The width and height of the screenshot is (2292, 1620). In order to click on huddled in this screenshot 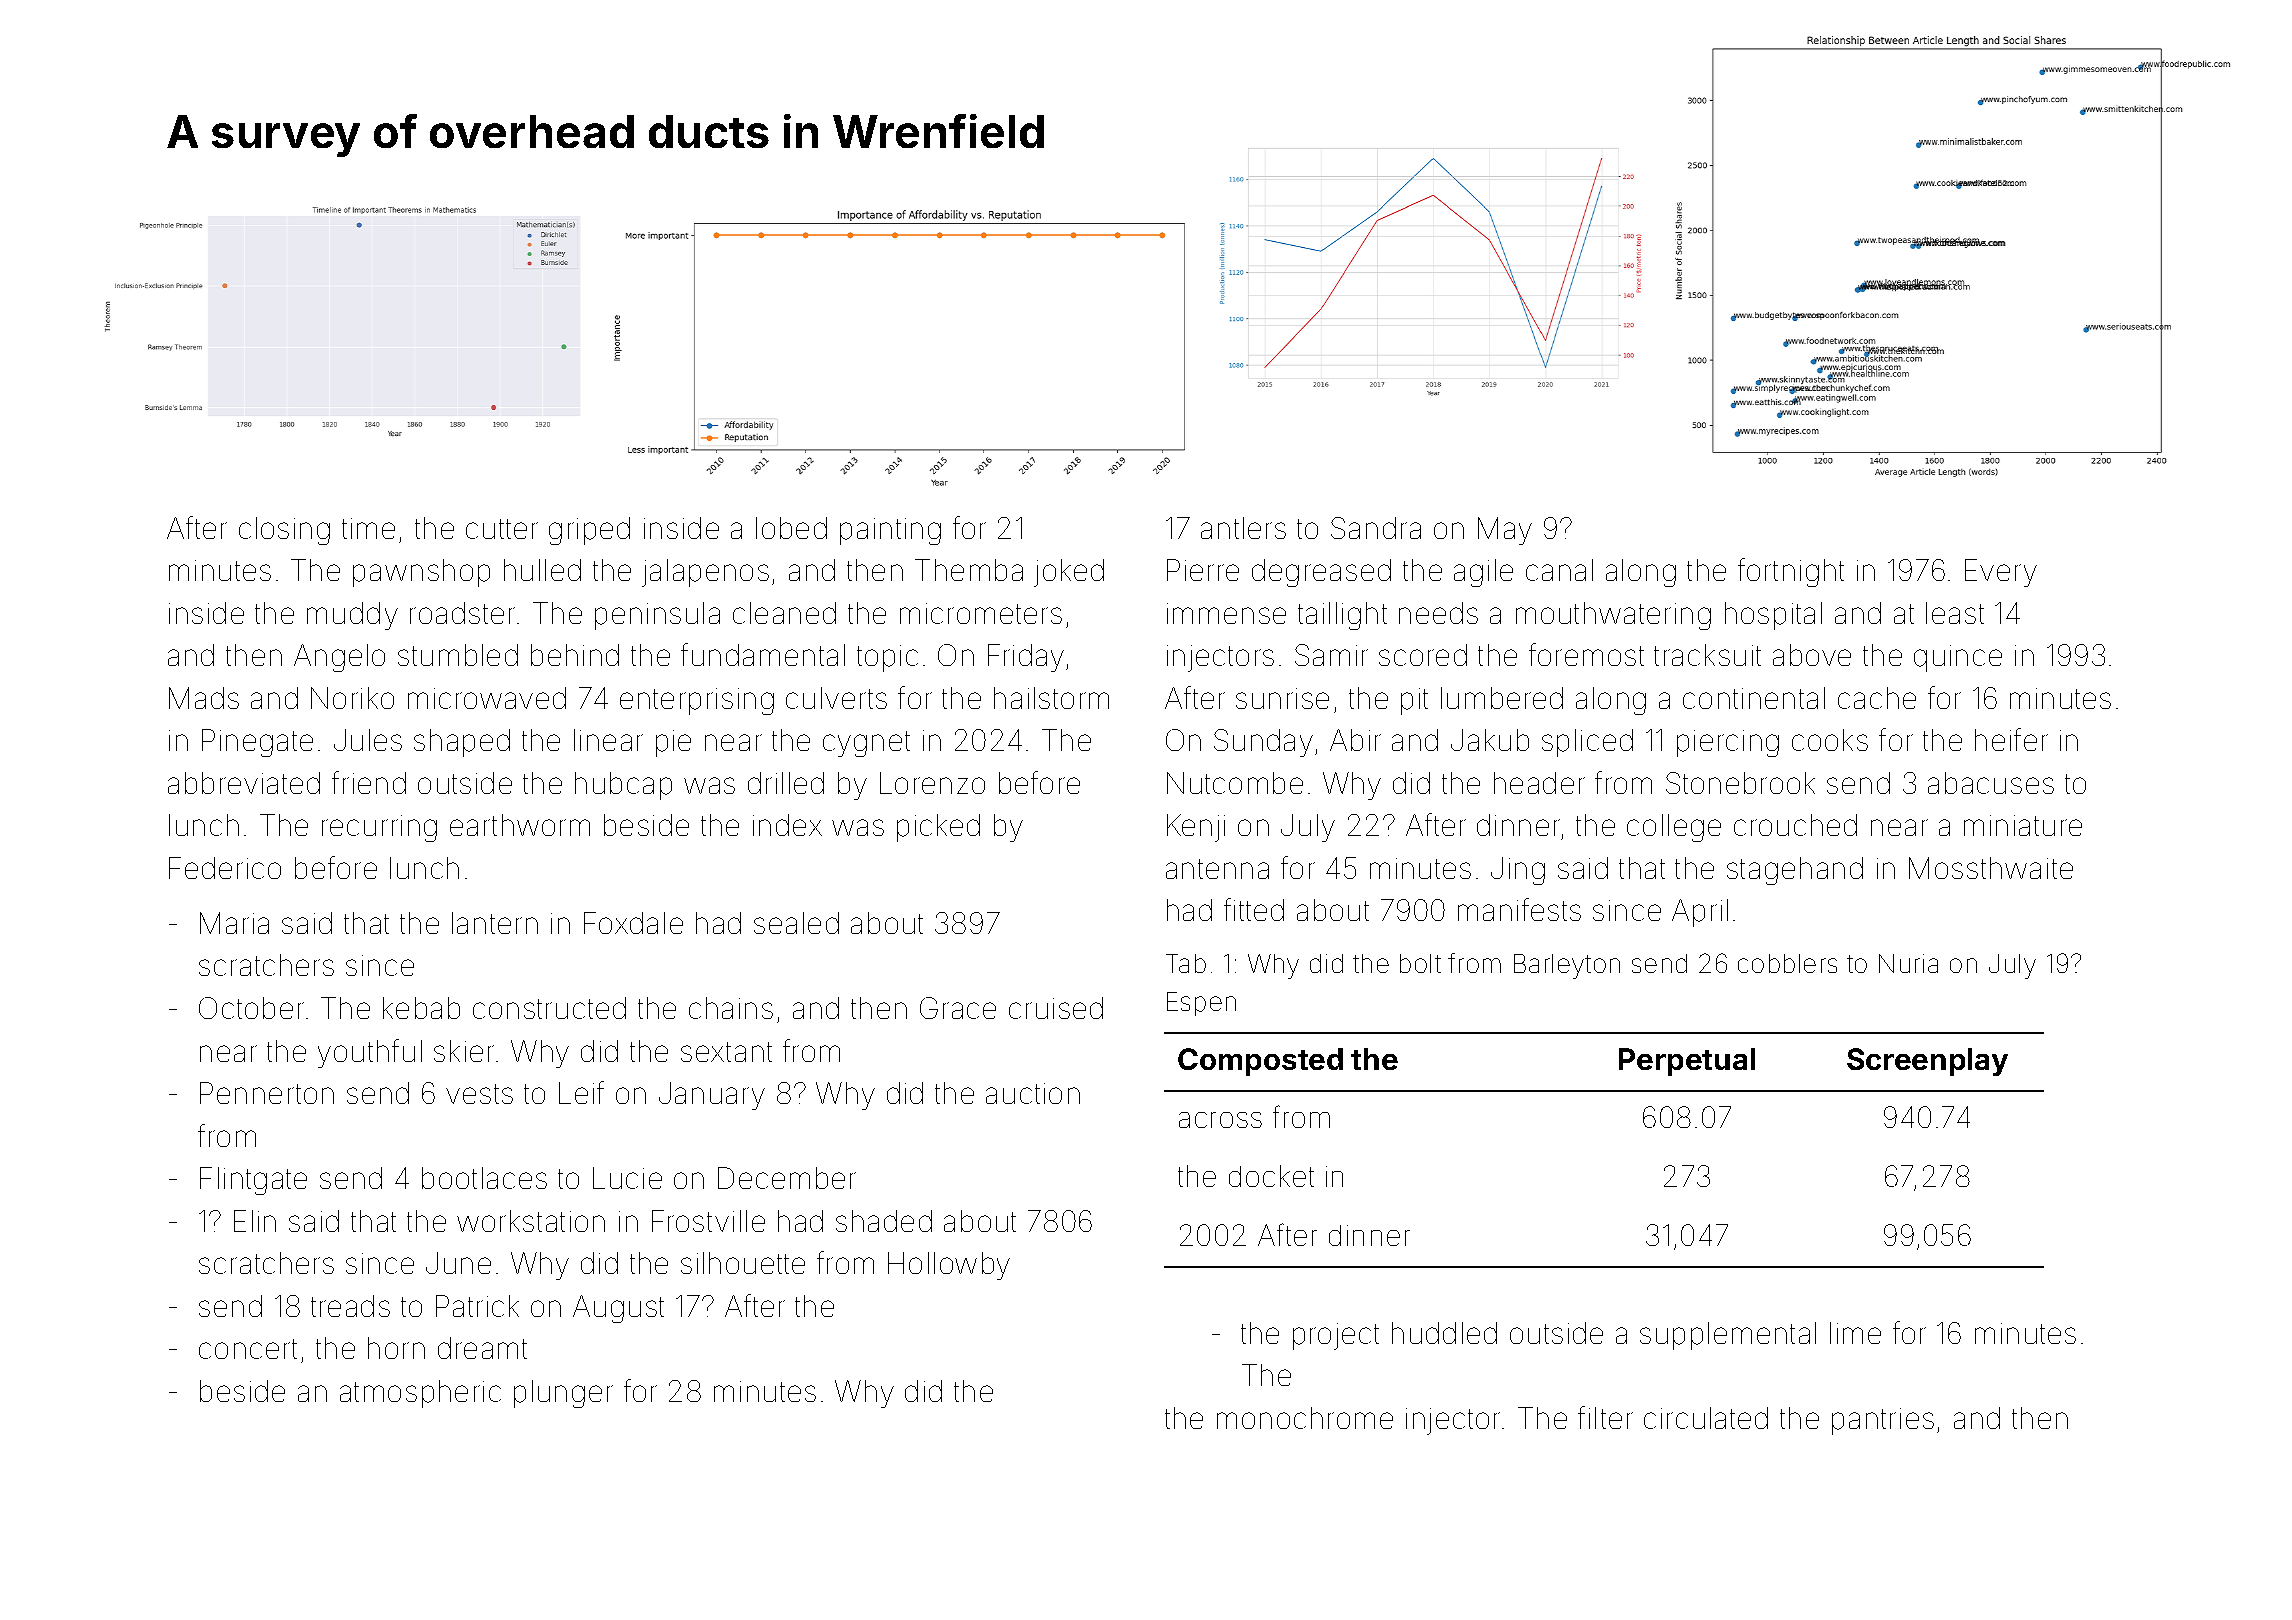, I will do `click(1444, 1333)`.
